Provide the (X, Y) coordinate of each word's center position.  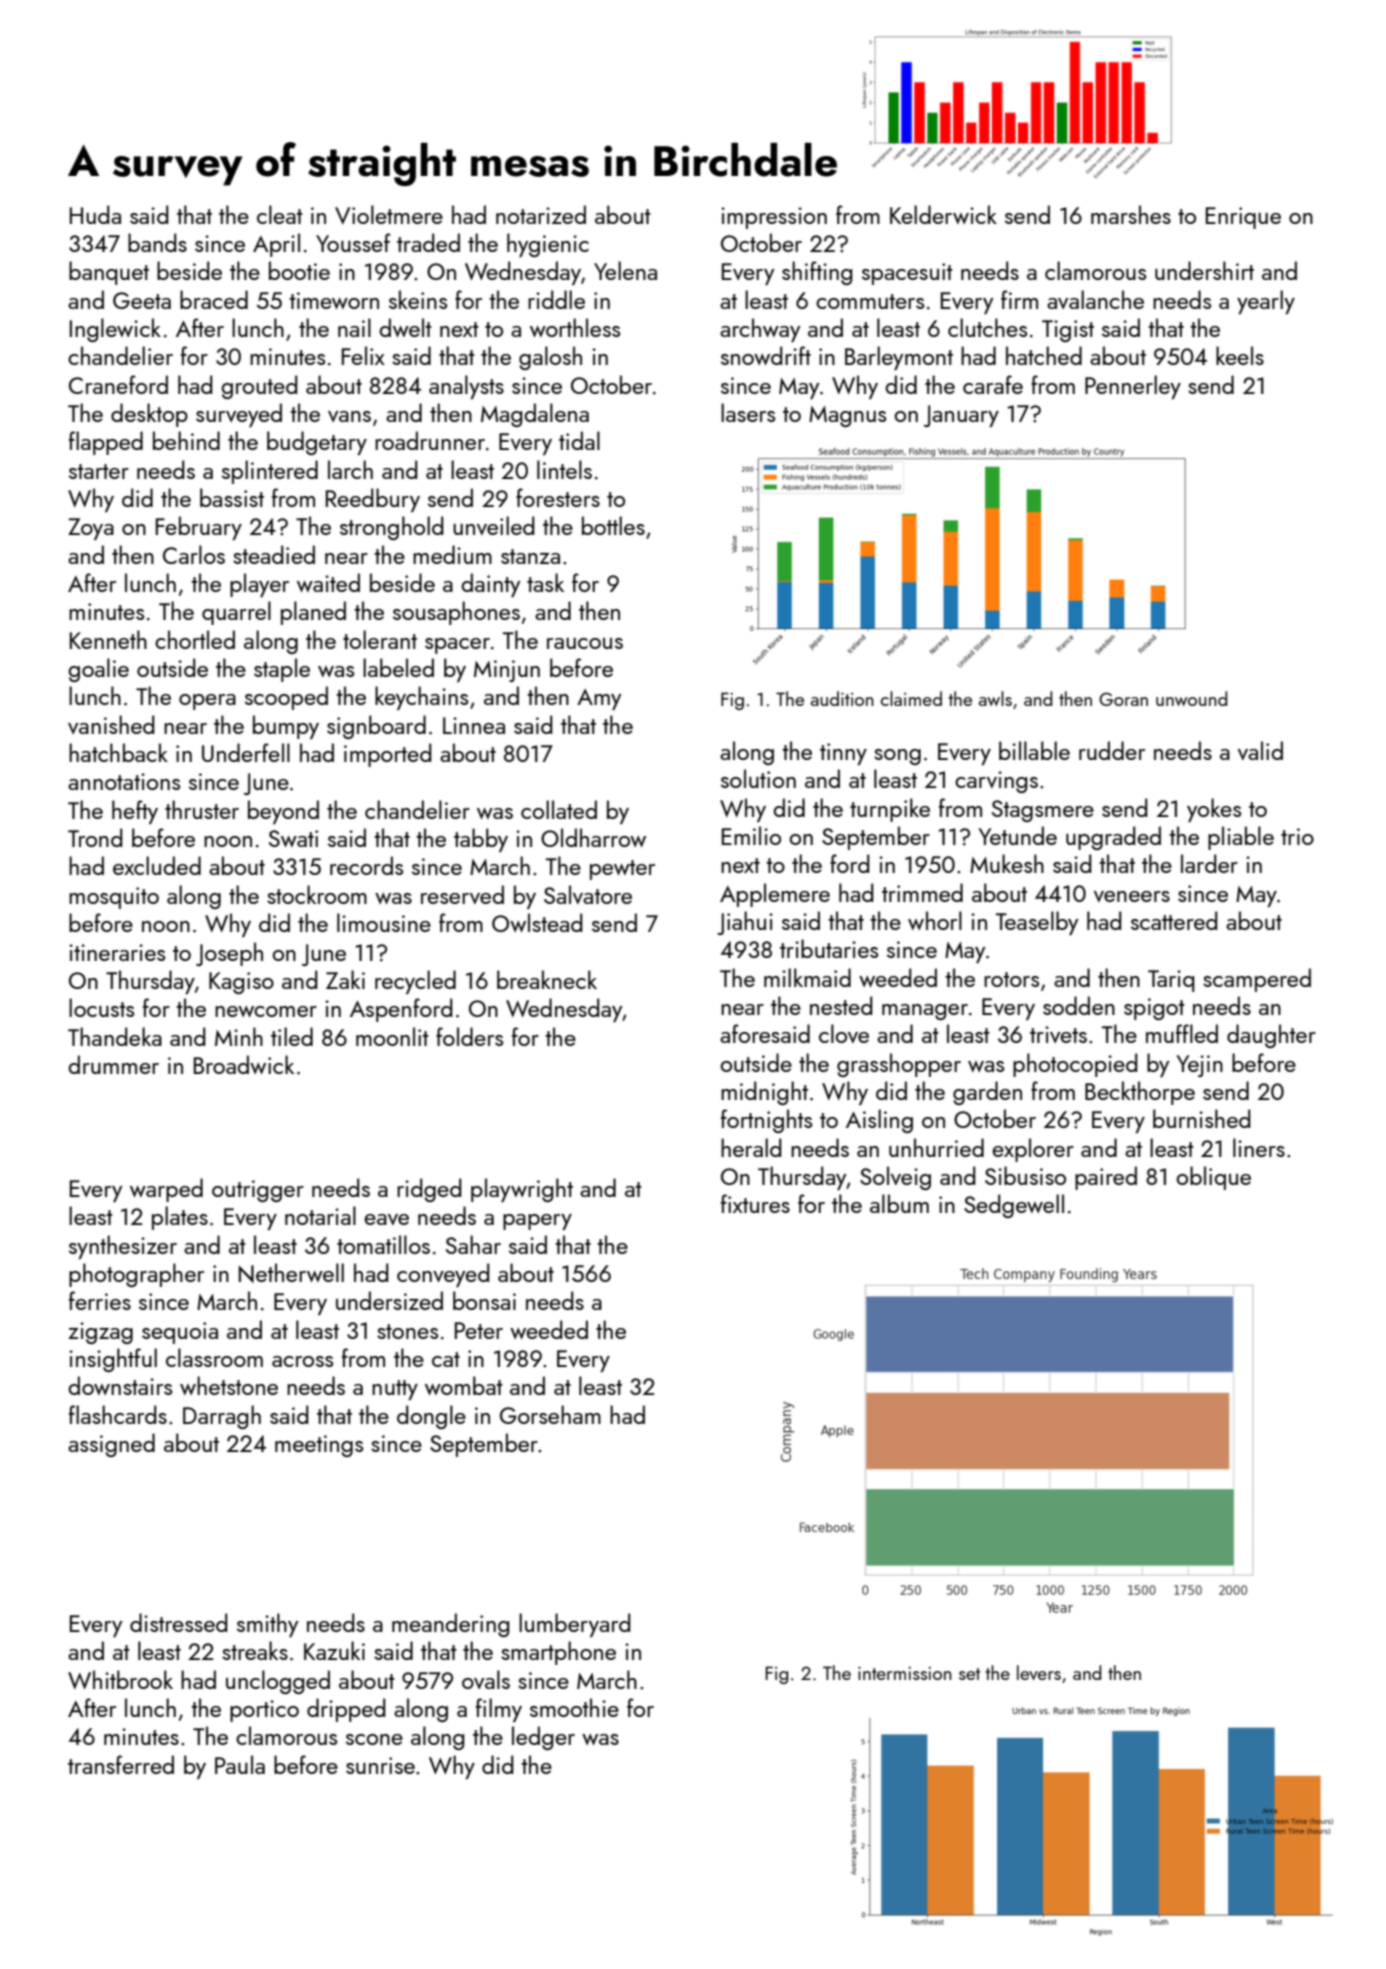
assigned (111, 1445)
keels (1240, 355)
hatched (1044, 355)
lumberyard (574, 1625)
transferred (121, 1764)
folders (469, 1036)
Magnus (847, 416)
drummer (113, 1064)
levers (1039, 1672)
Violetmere (389, 214)
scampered (1257, 980)
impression (774, 218)
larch (350, 469)
